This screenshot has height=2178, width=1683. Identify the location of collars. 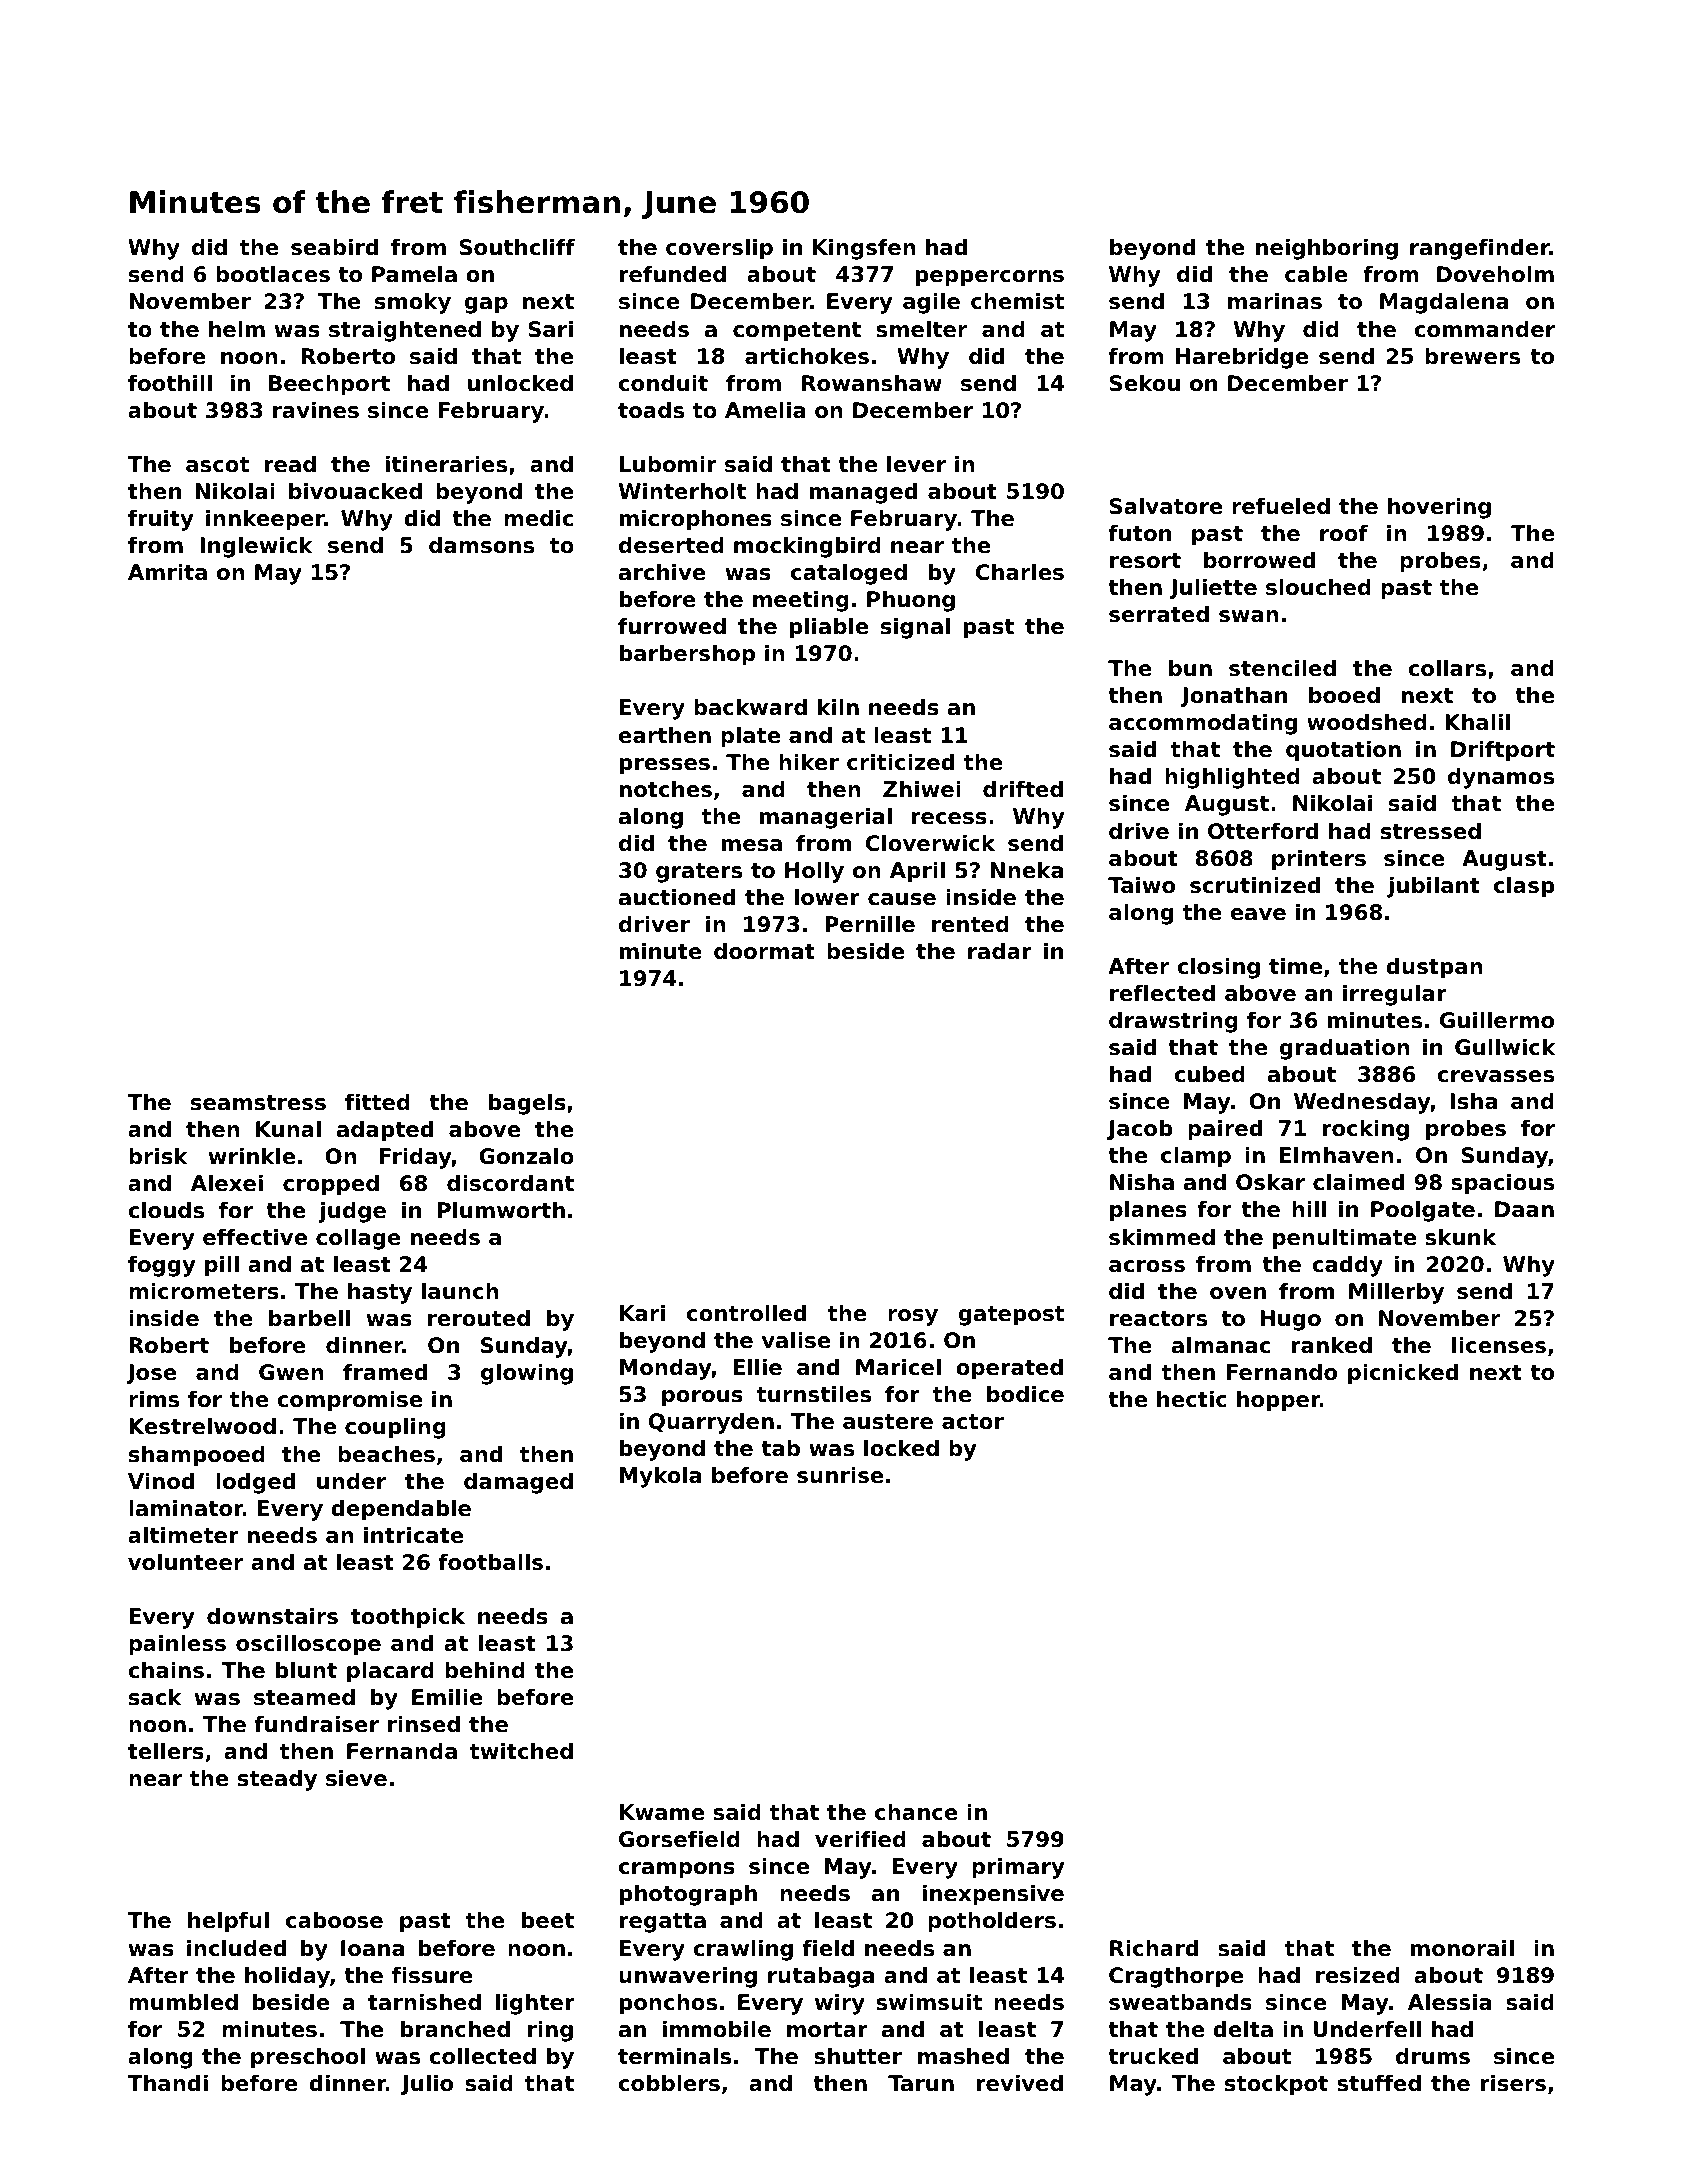
(1447, 668).
